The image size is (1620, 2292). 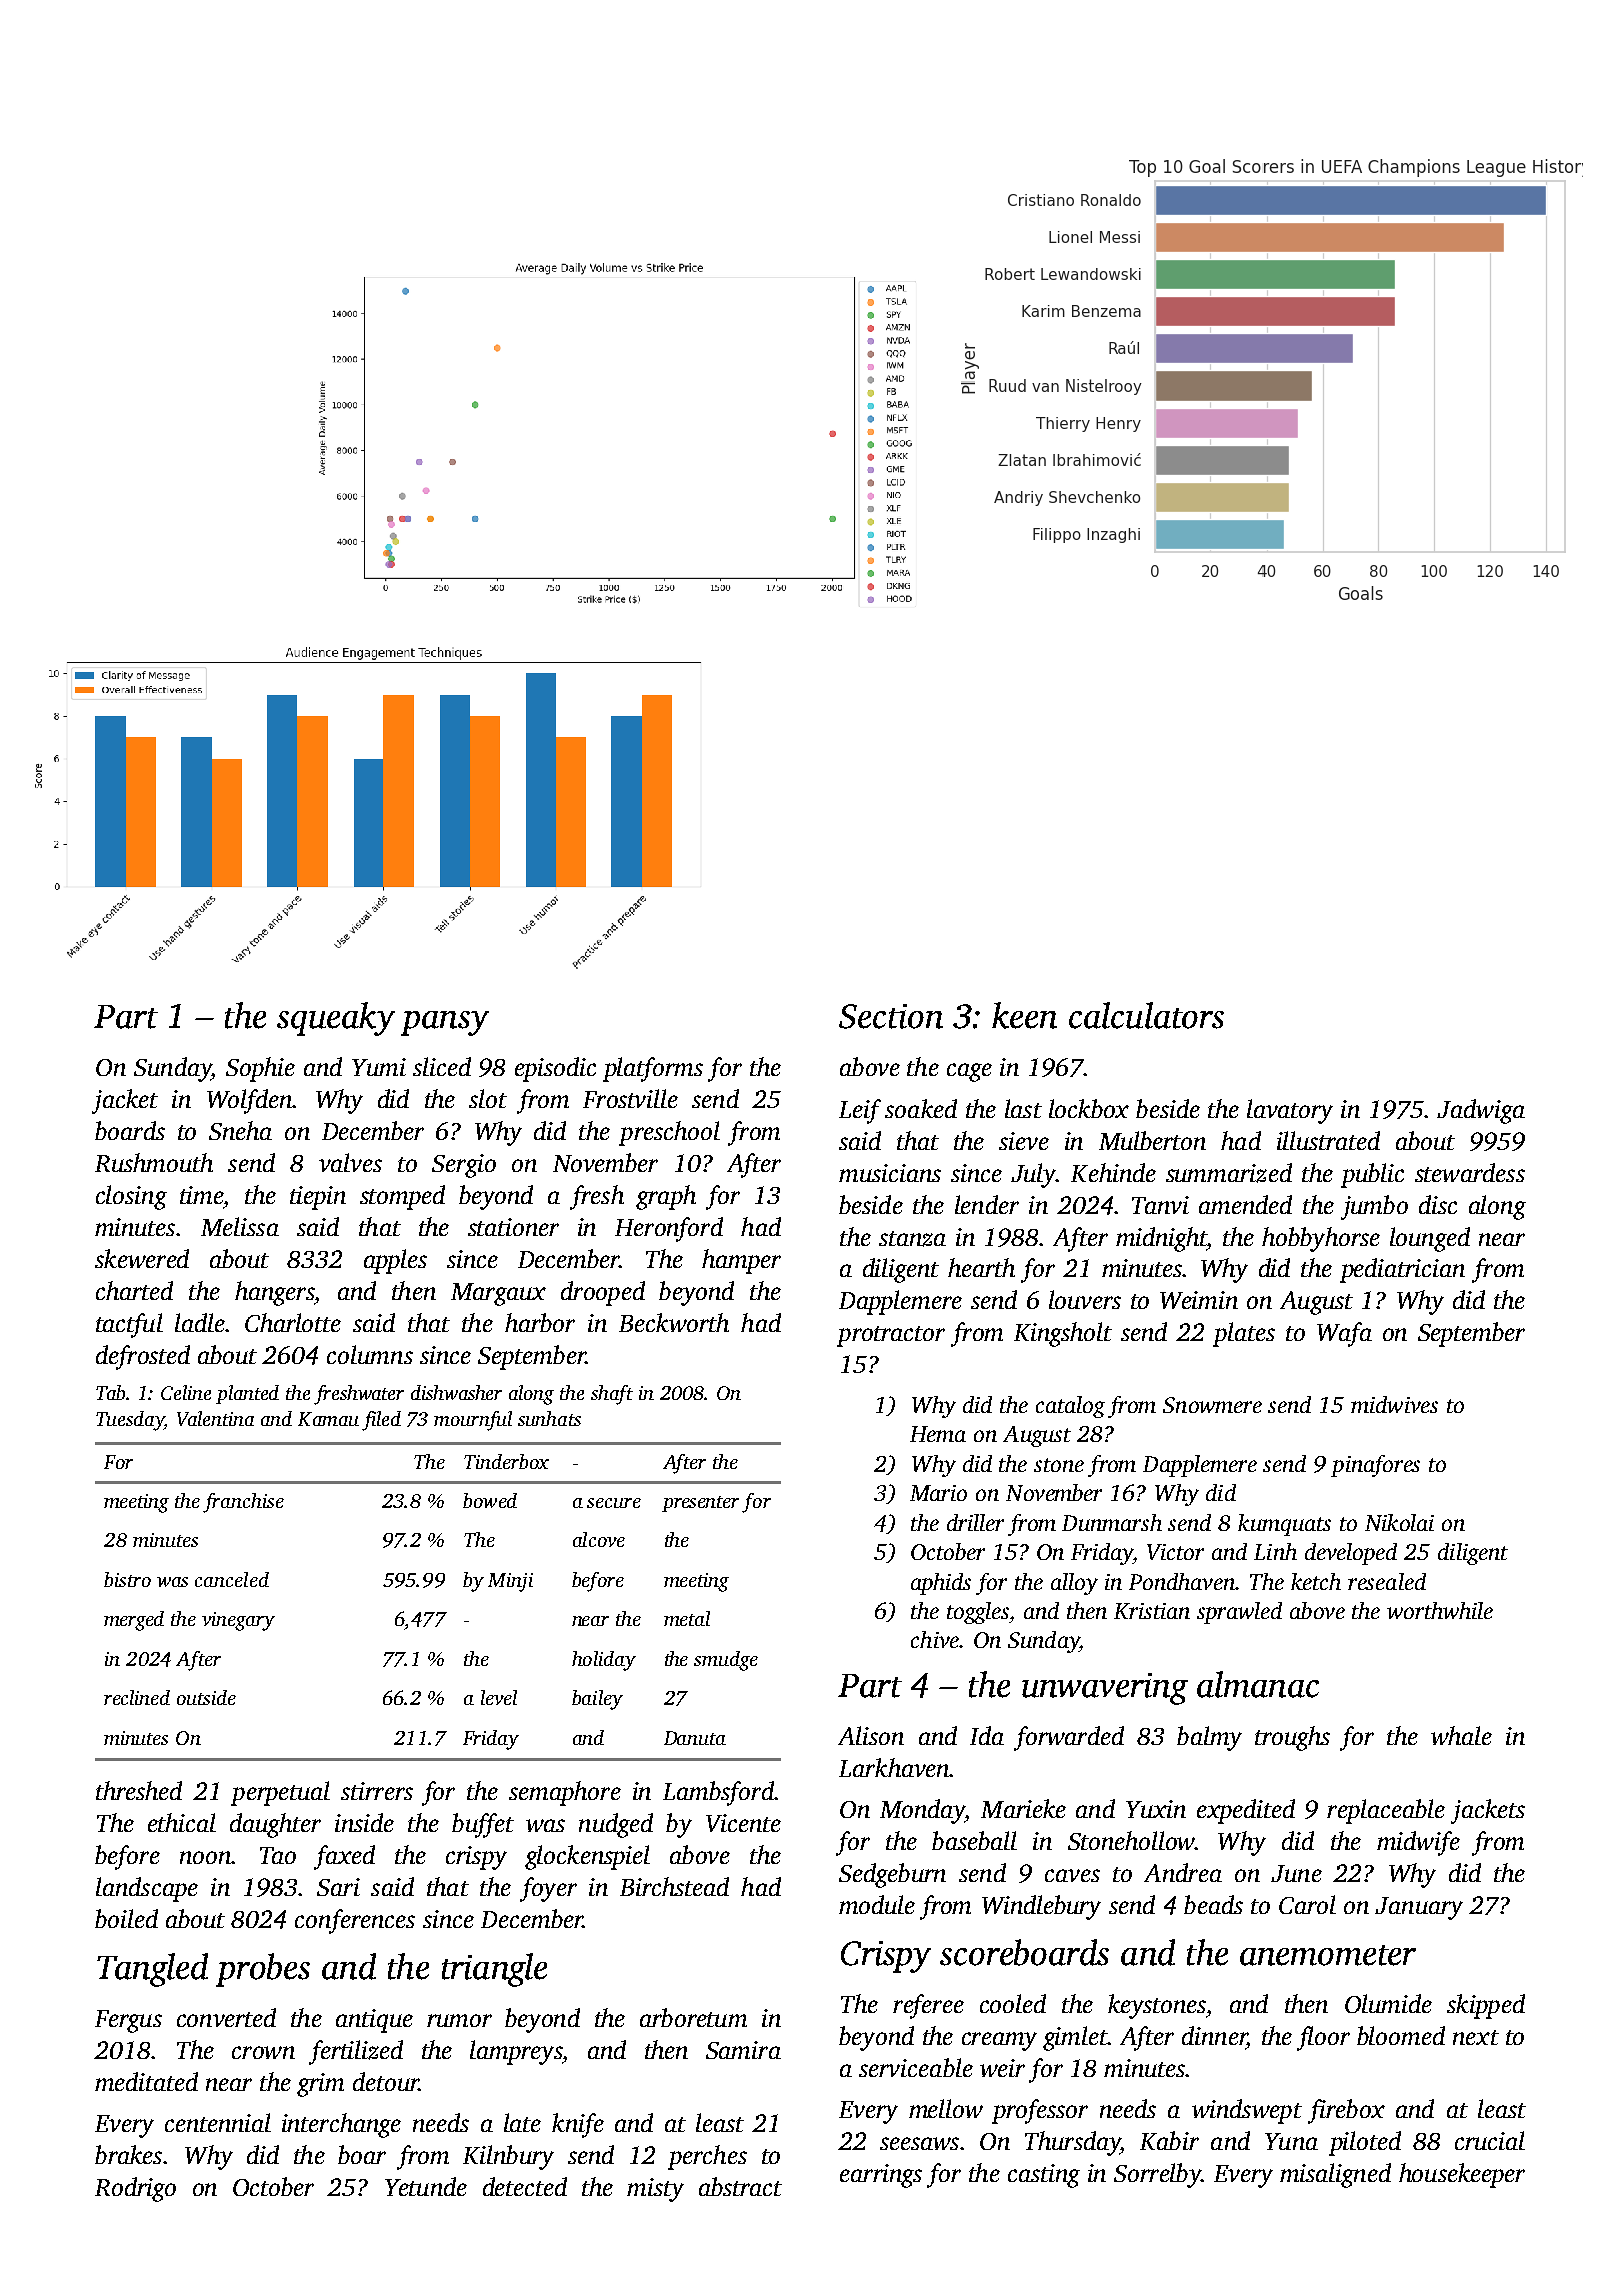 What do you see at coordinates (881, 2176) in the screenshot?
I see `earrings` at bounding box center [881, 2176].
